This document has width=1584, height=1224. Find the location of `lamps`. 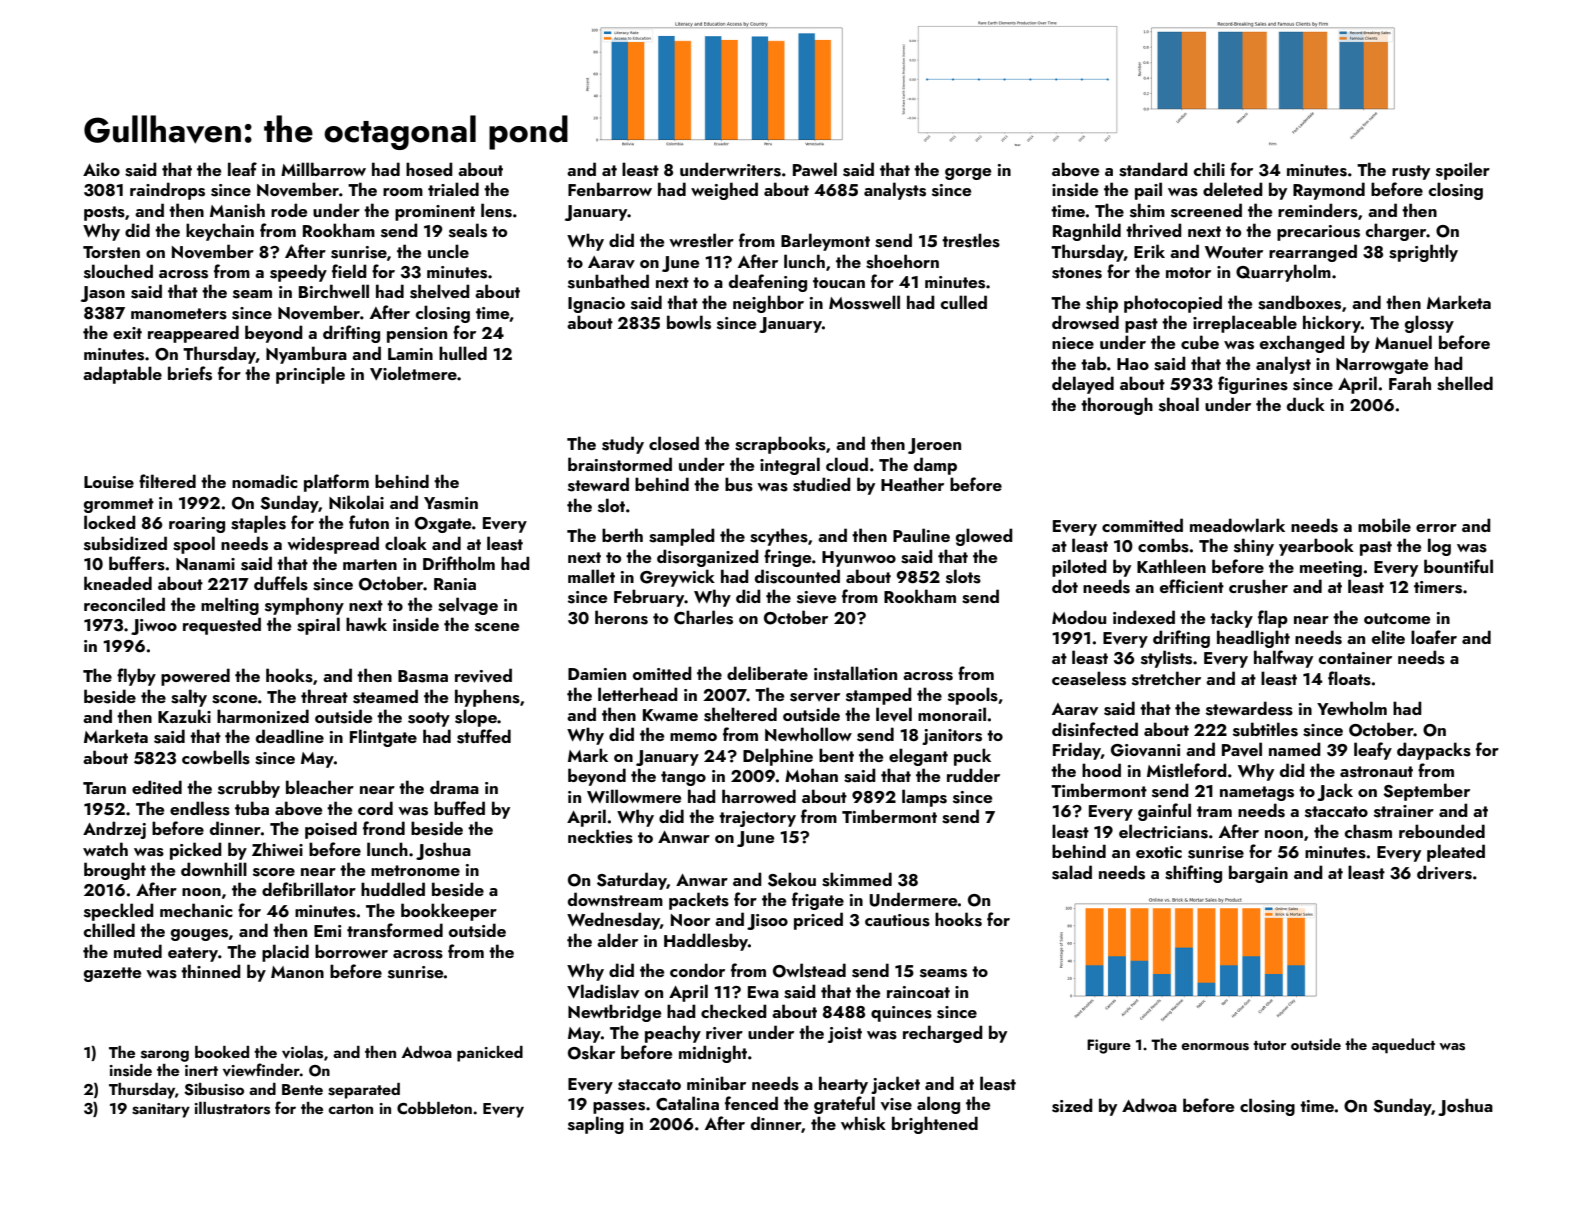

lamps is located at coordinates (924, 798).
